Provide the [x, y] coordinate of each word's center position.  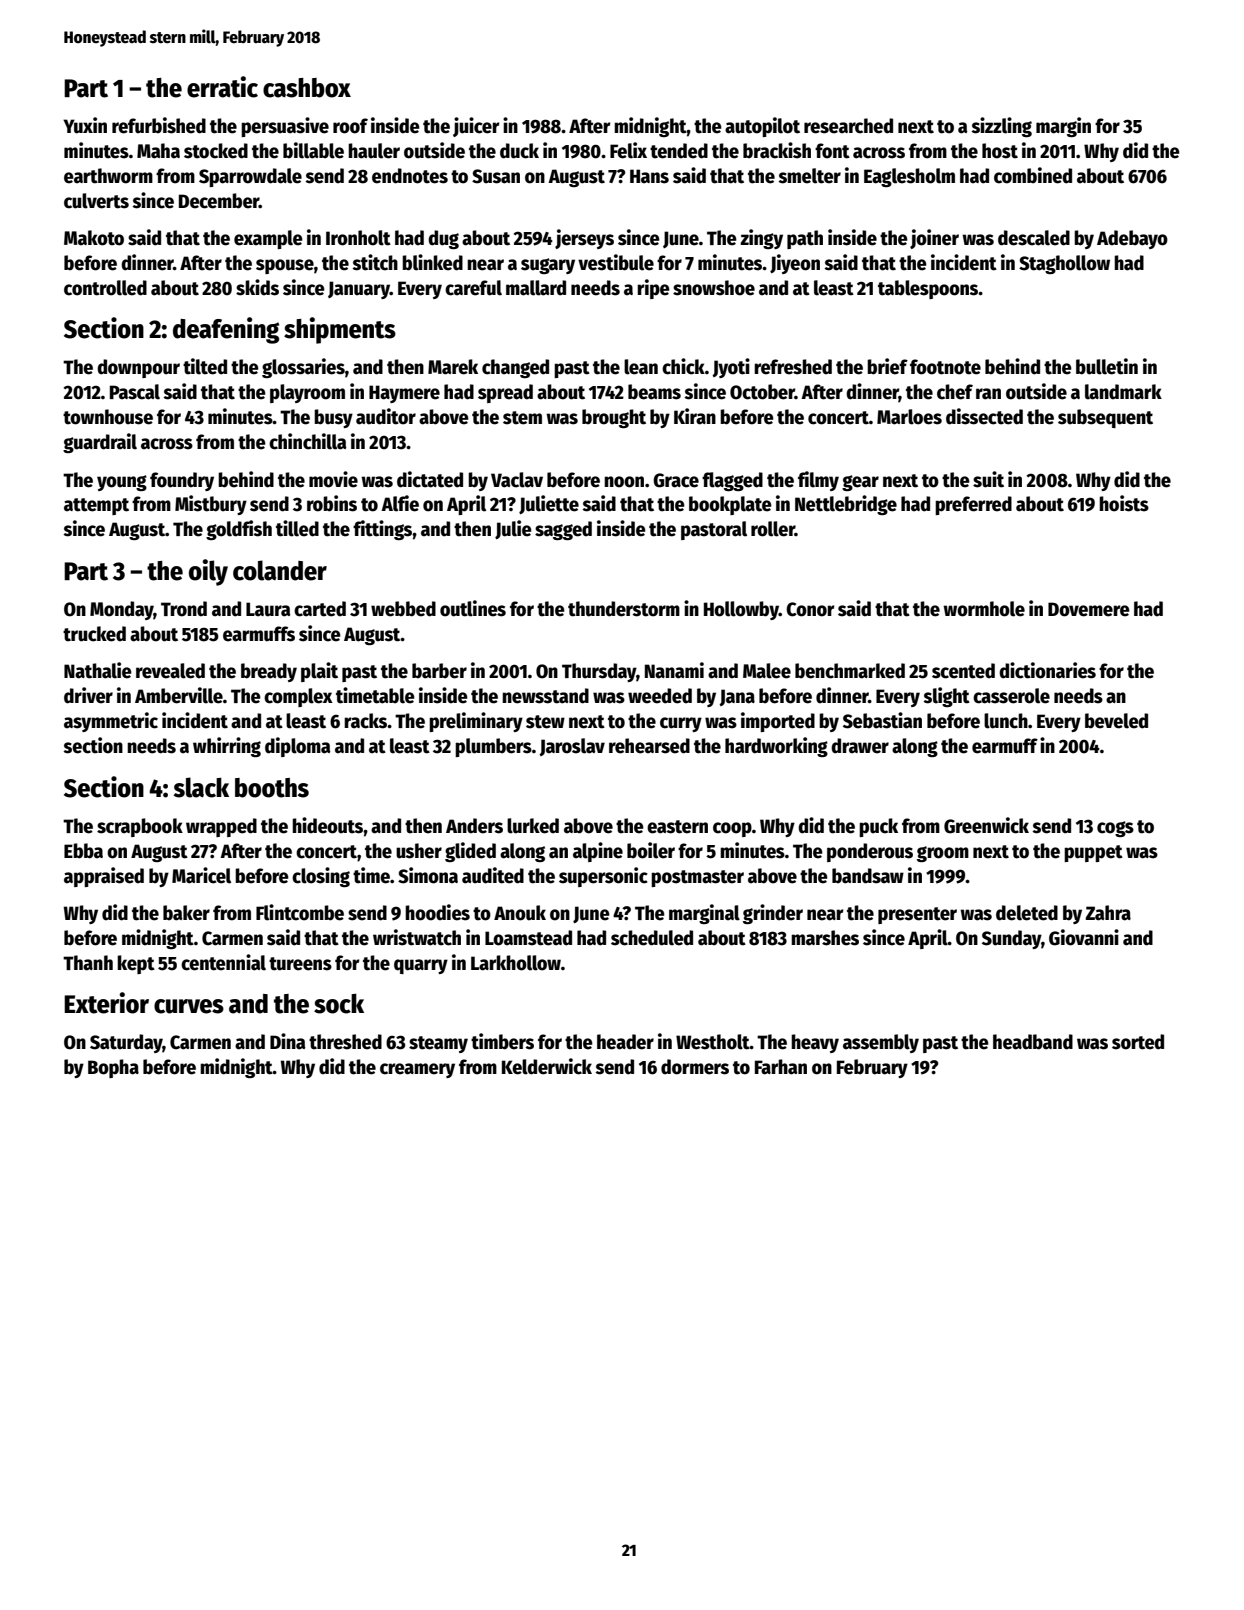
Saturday [126, 1043]
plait [319, 672]
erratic [222, 87]
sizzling [1001, 127]
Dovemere [1089, 609]
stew [545, 722]
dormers [695, 1067]
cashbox [307, 88]
